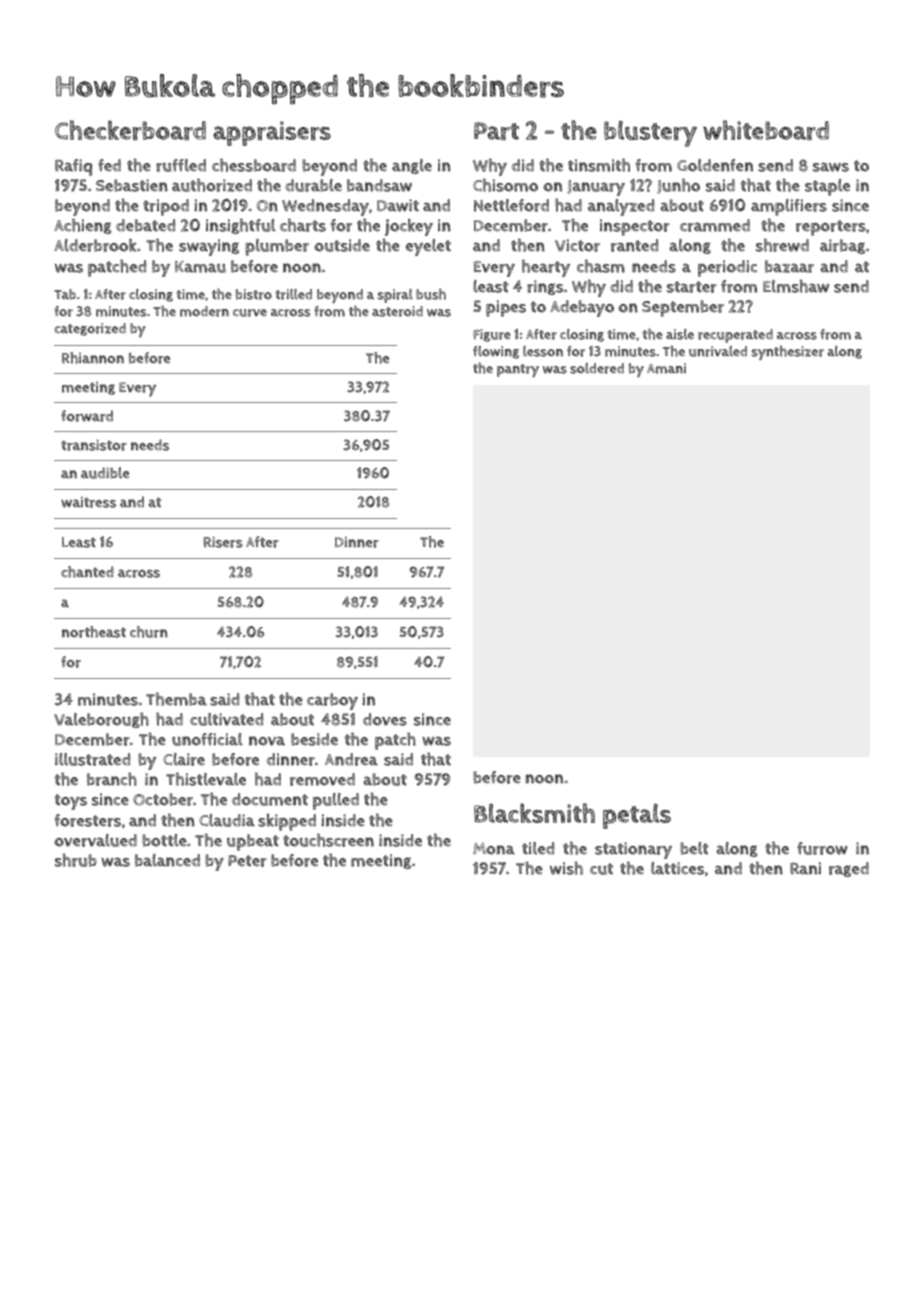 Image resolution: width=924 pixels, height=1308 pixels. I want to click on balanced, so click(167, 860).
